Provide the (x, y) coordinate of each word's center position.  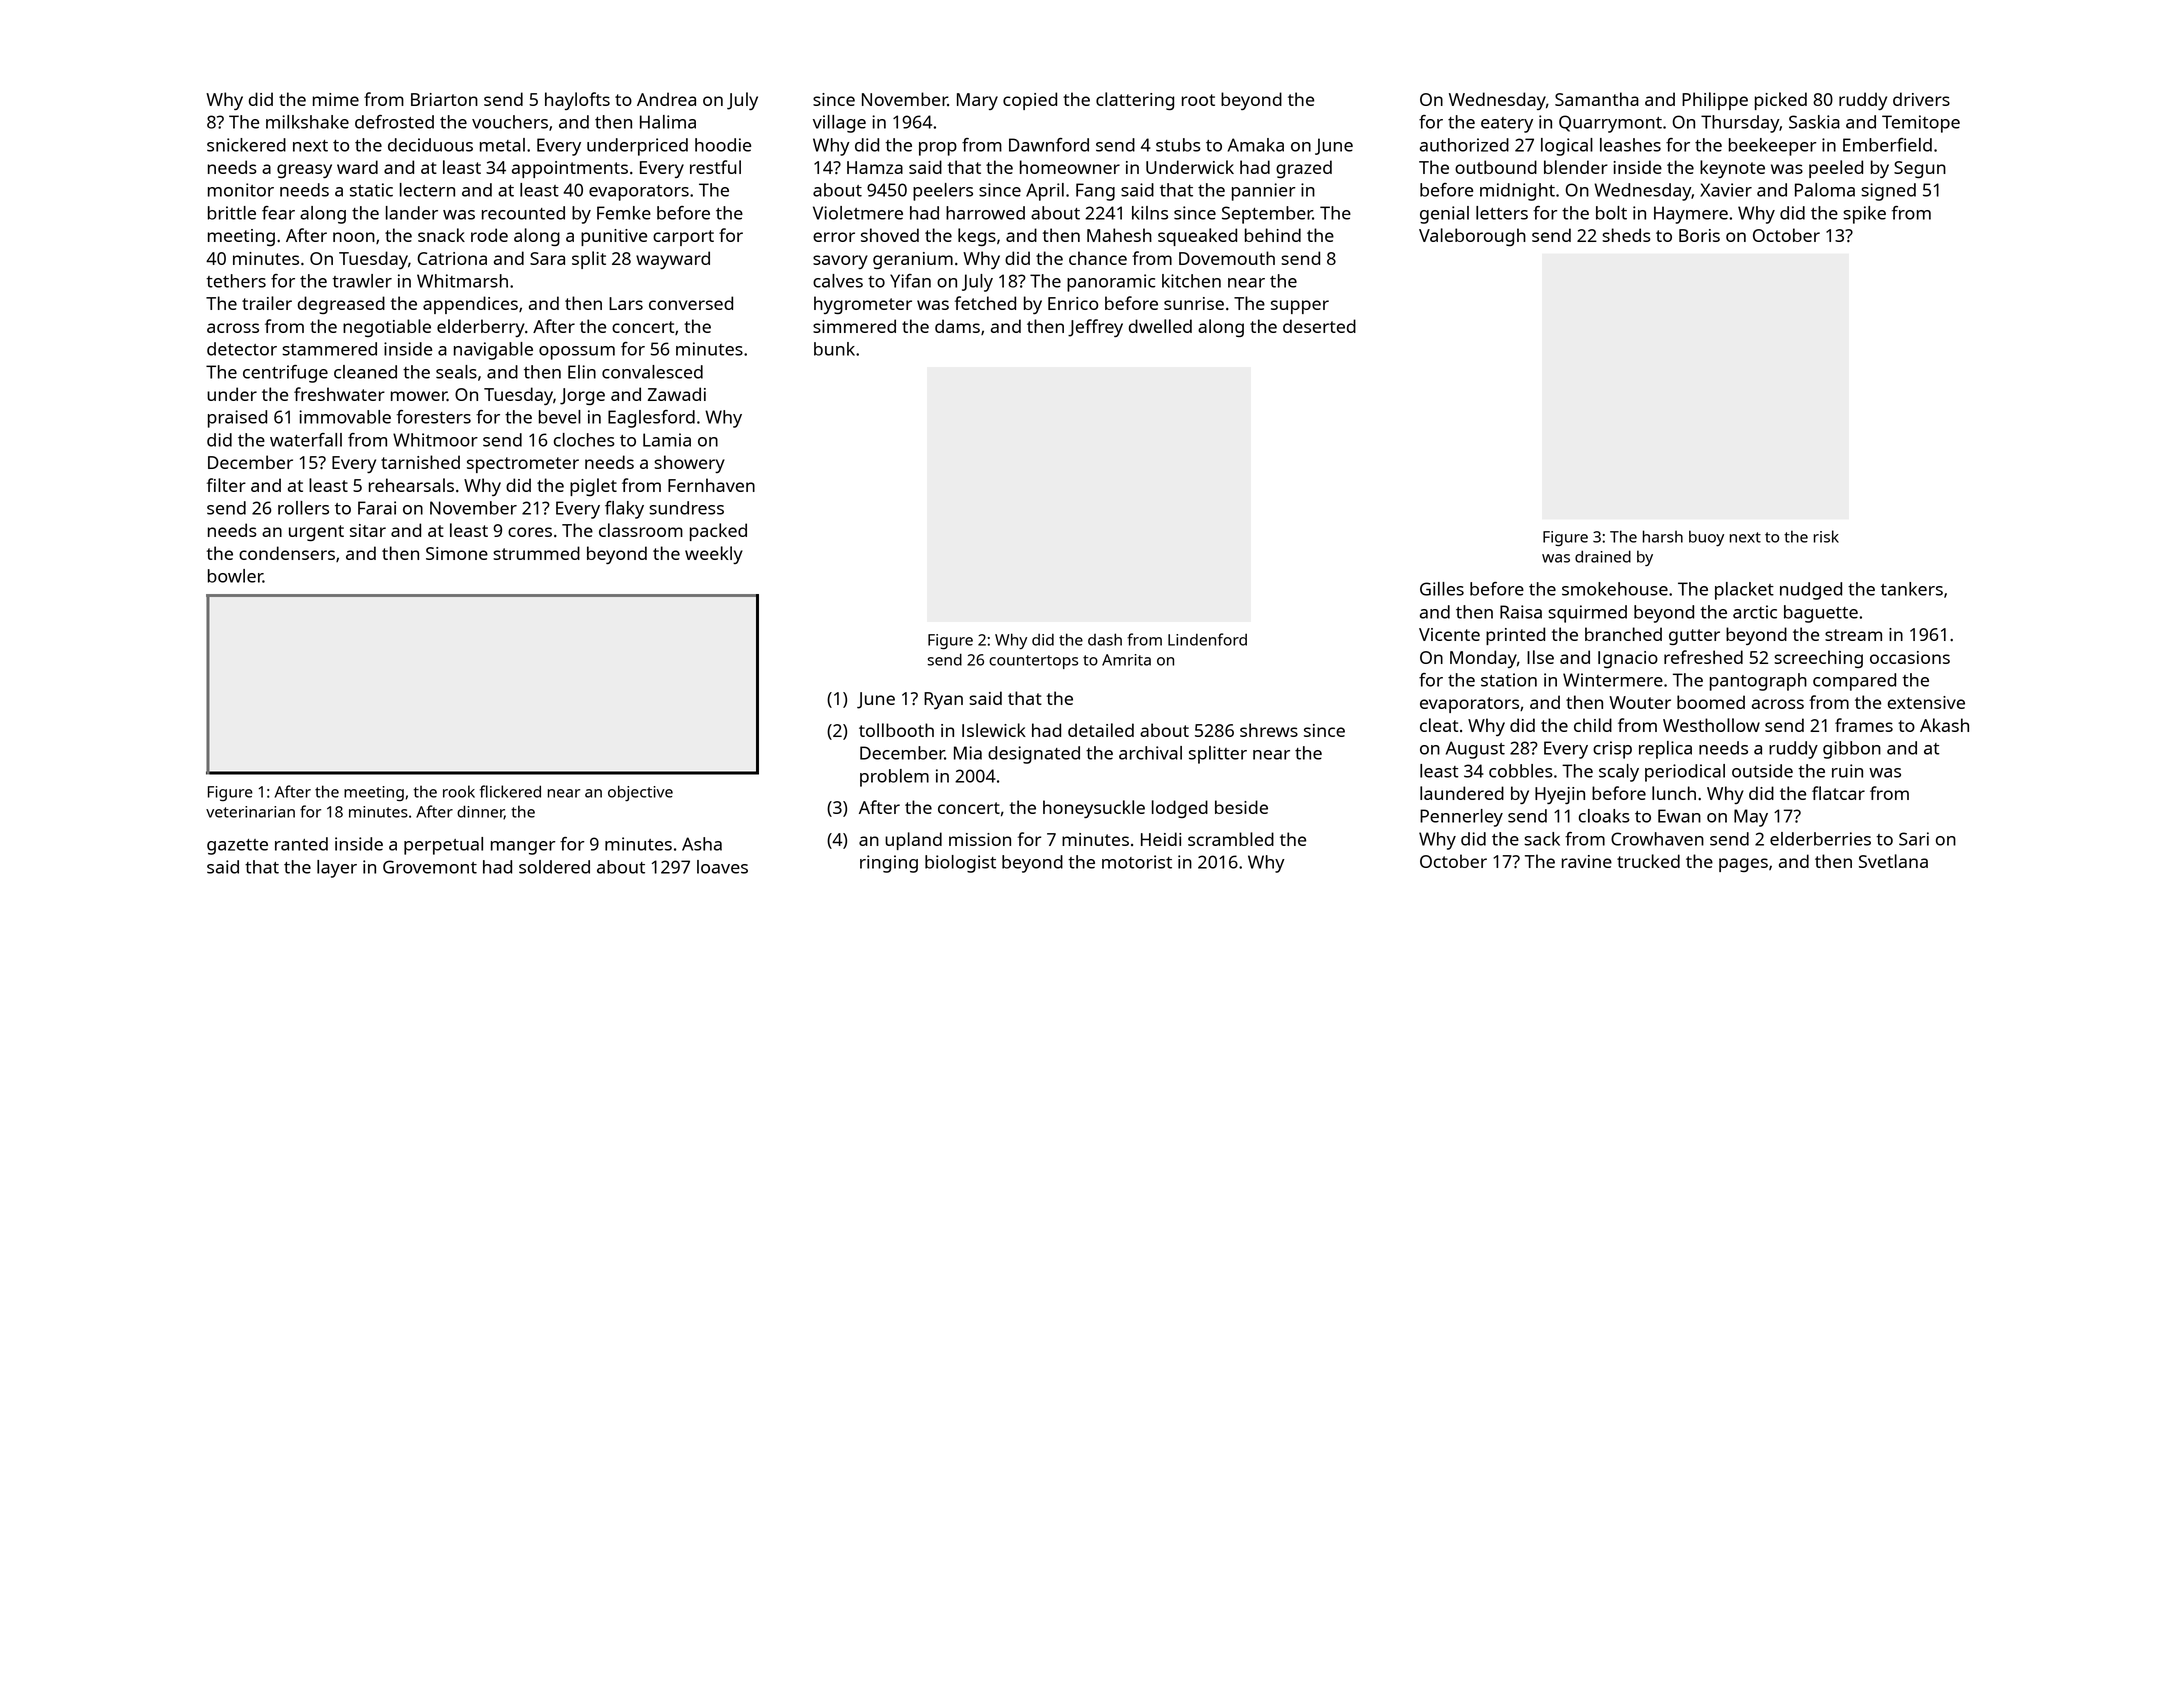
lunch (1674, 793)
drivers (1921, 99)
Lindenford (1207, 639)
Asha (702, 844)
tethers (236, 281)
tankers (1912, 589)
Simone (457, 553)
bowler (235, 576)
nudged (1811, 591)
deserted (1319, 326)
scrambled (1231, 839)
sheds (1626, 235)
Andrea (666, 99)
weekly (714, 555)
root (1198, 100)
